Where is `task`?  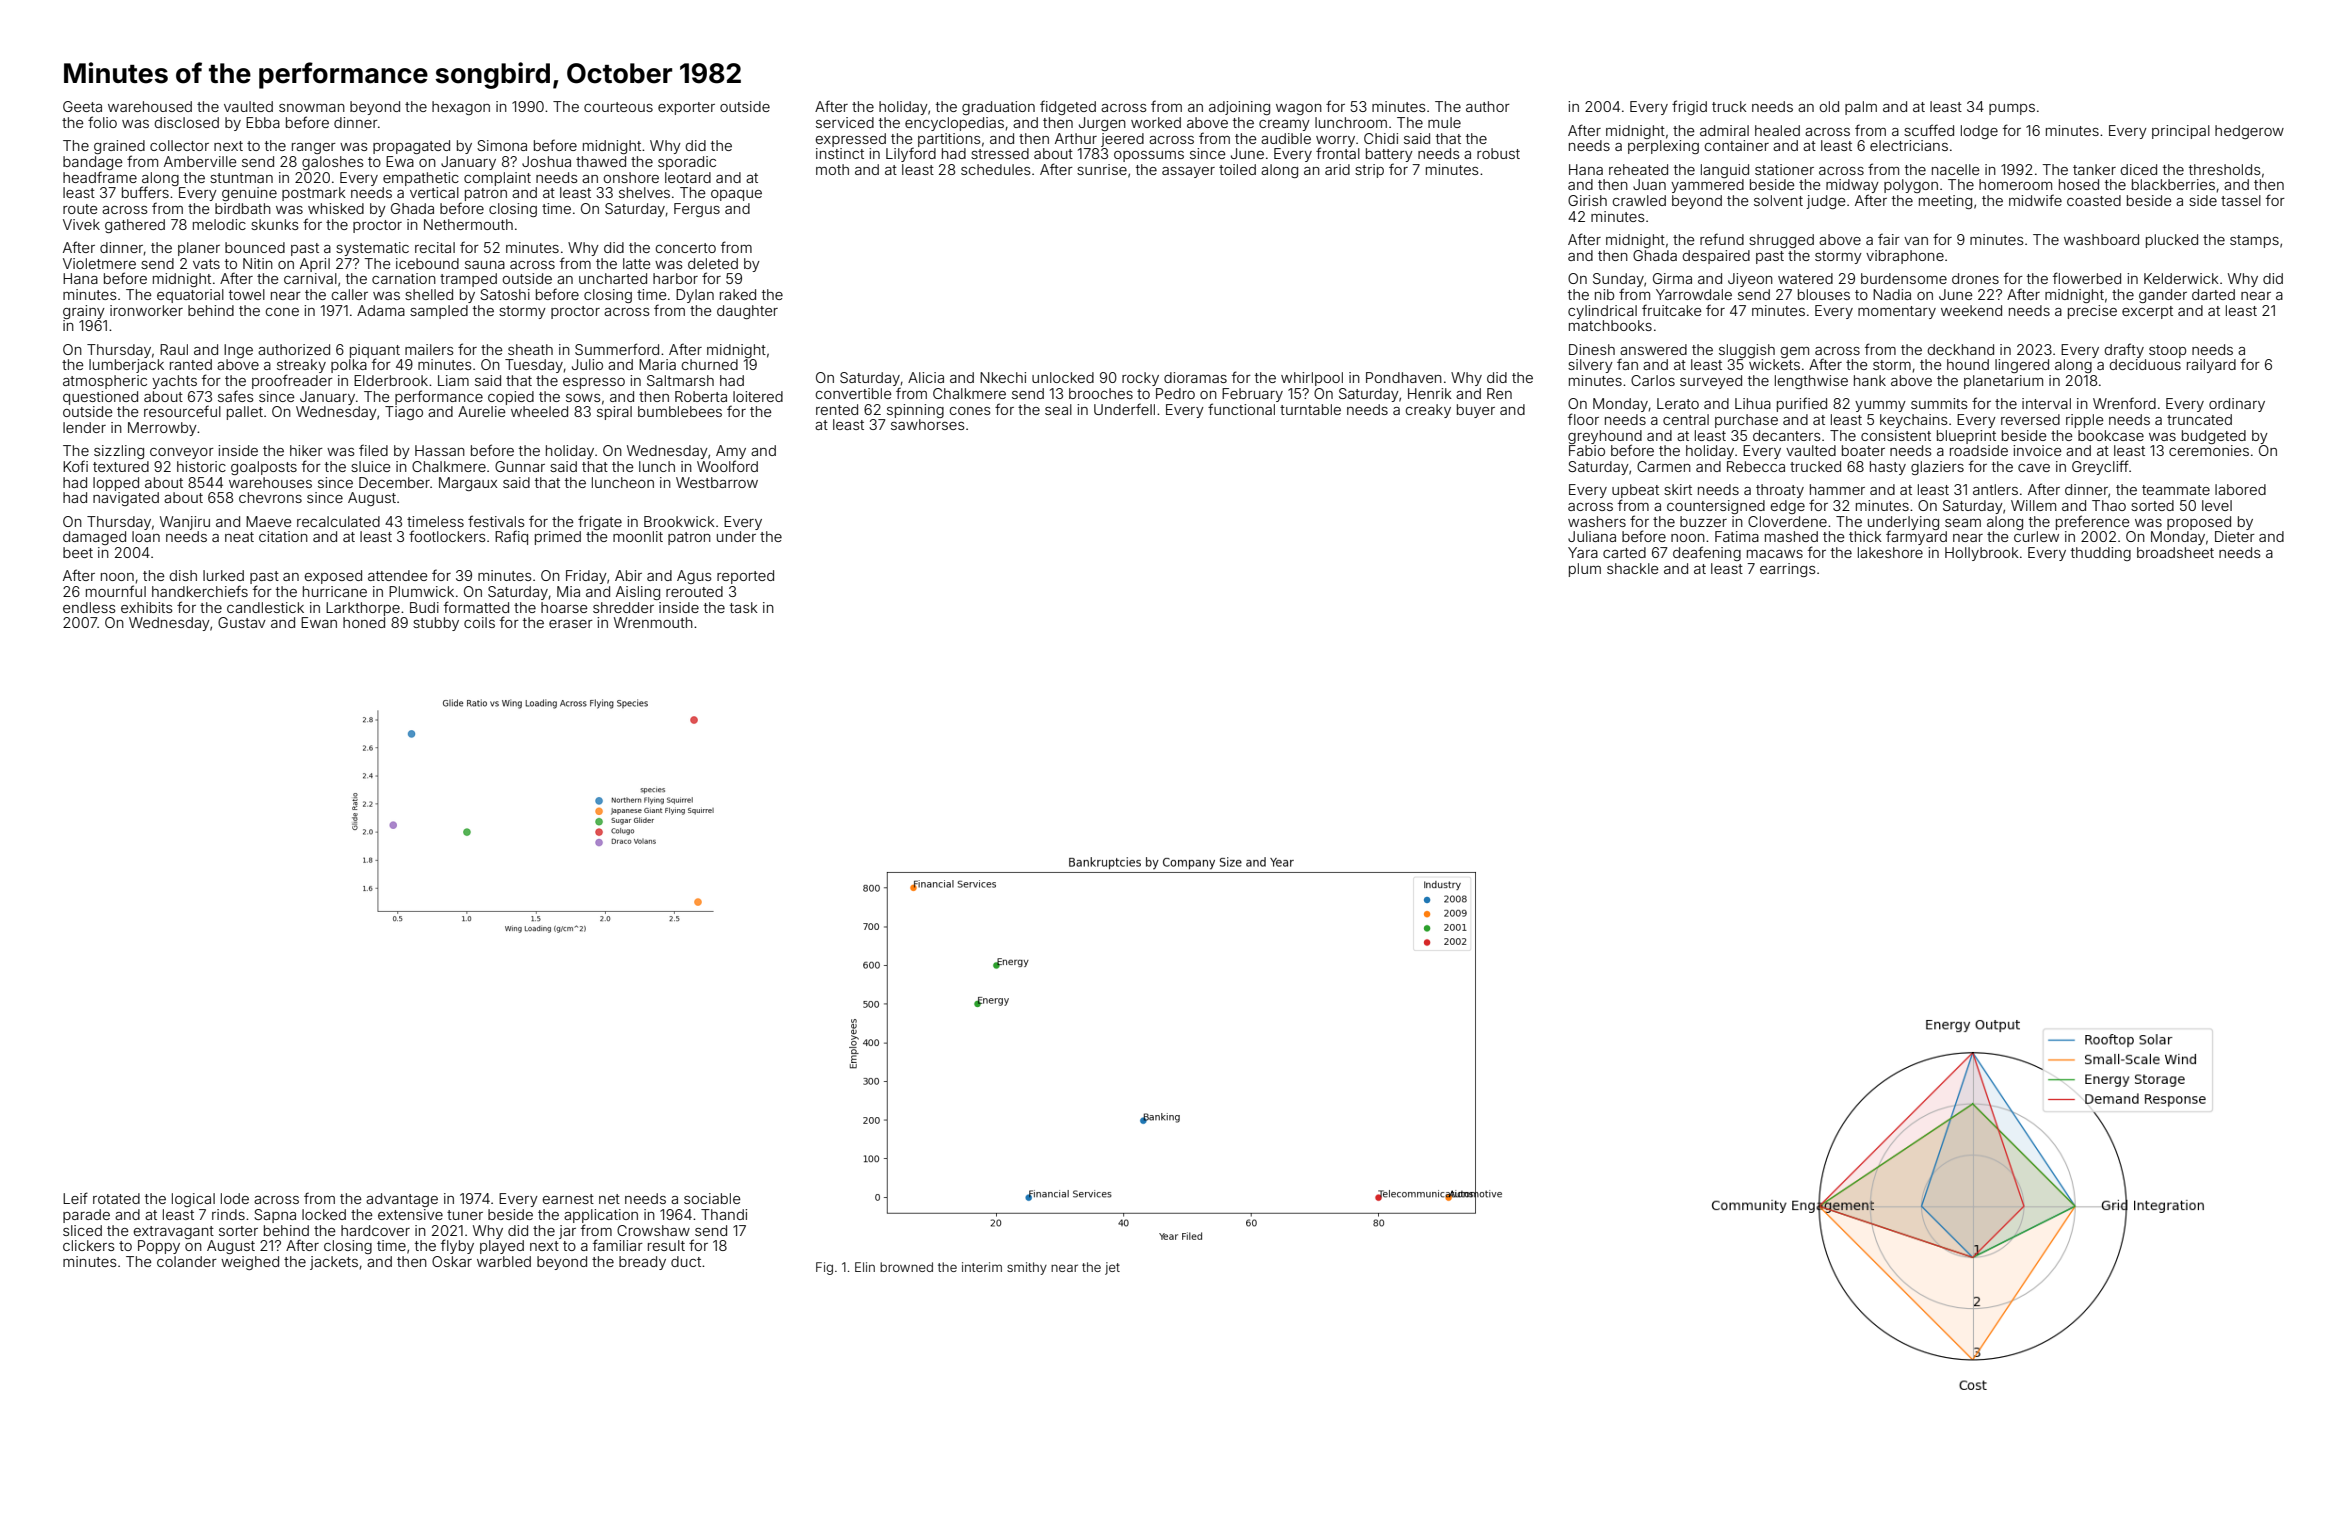
task is located at coordinates (744, 607).
